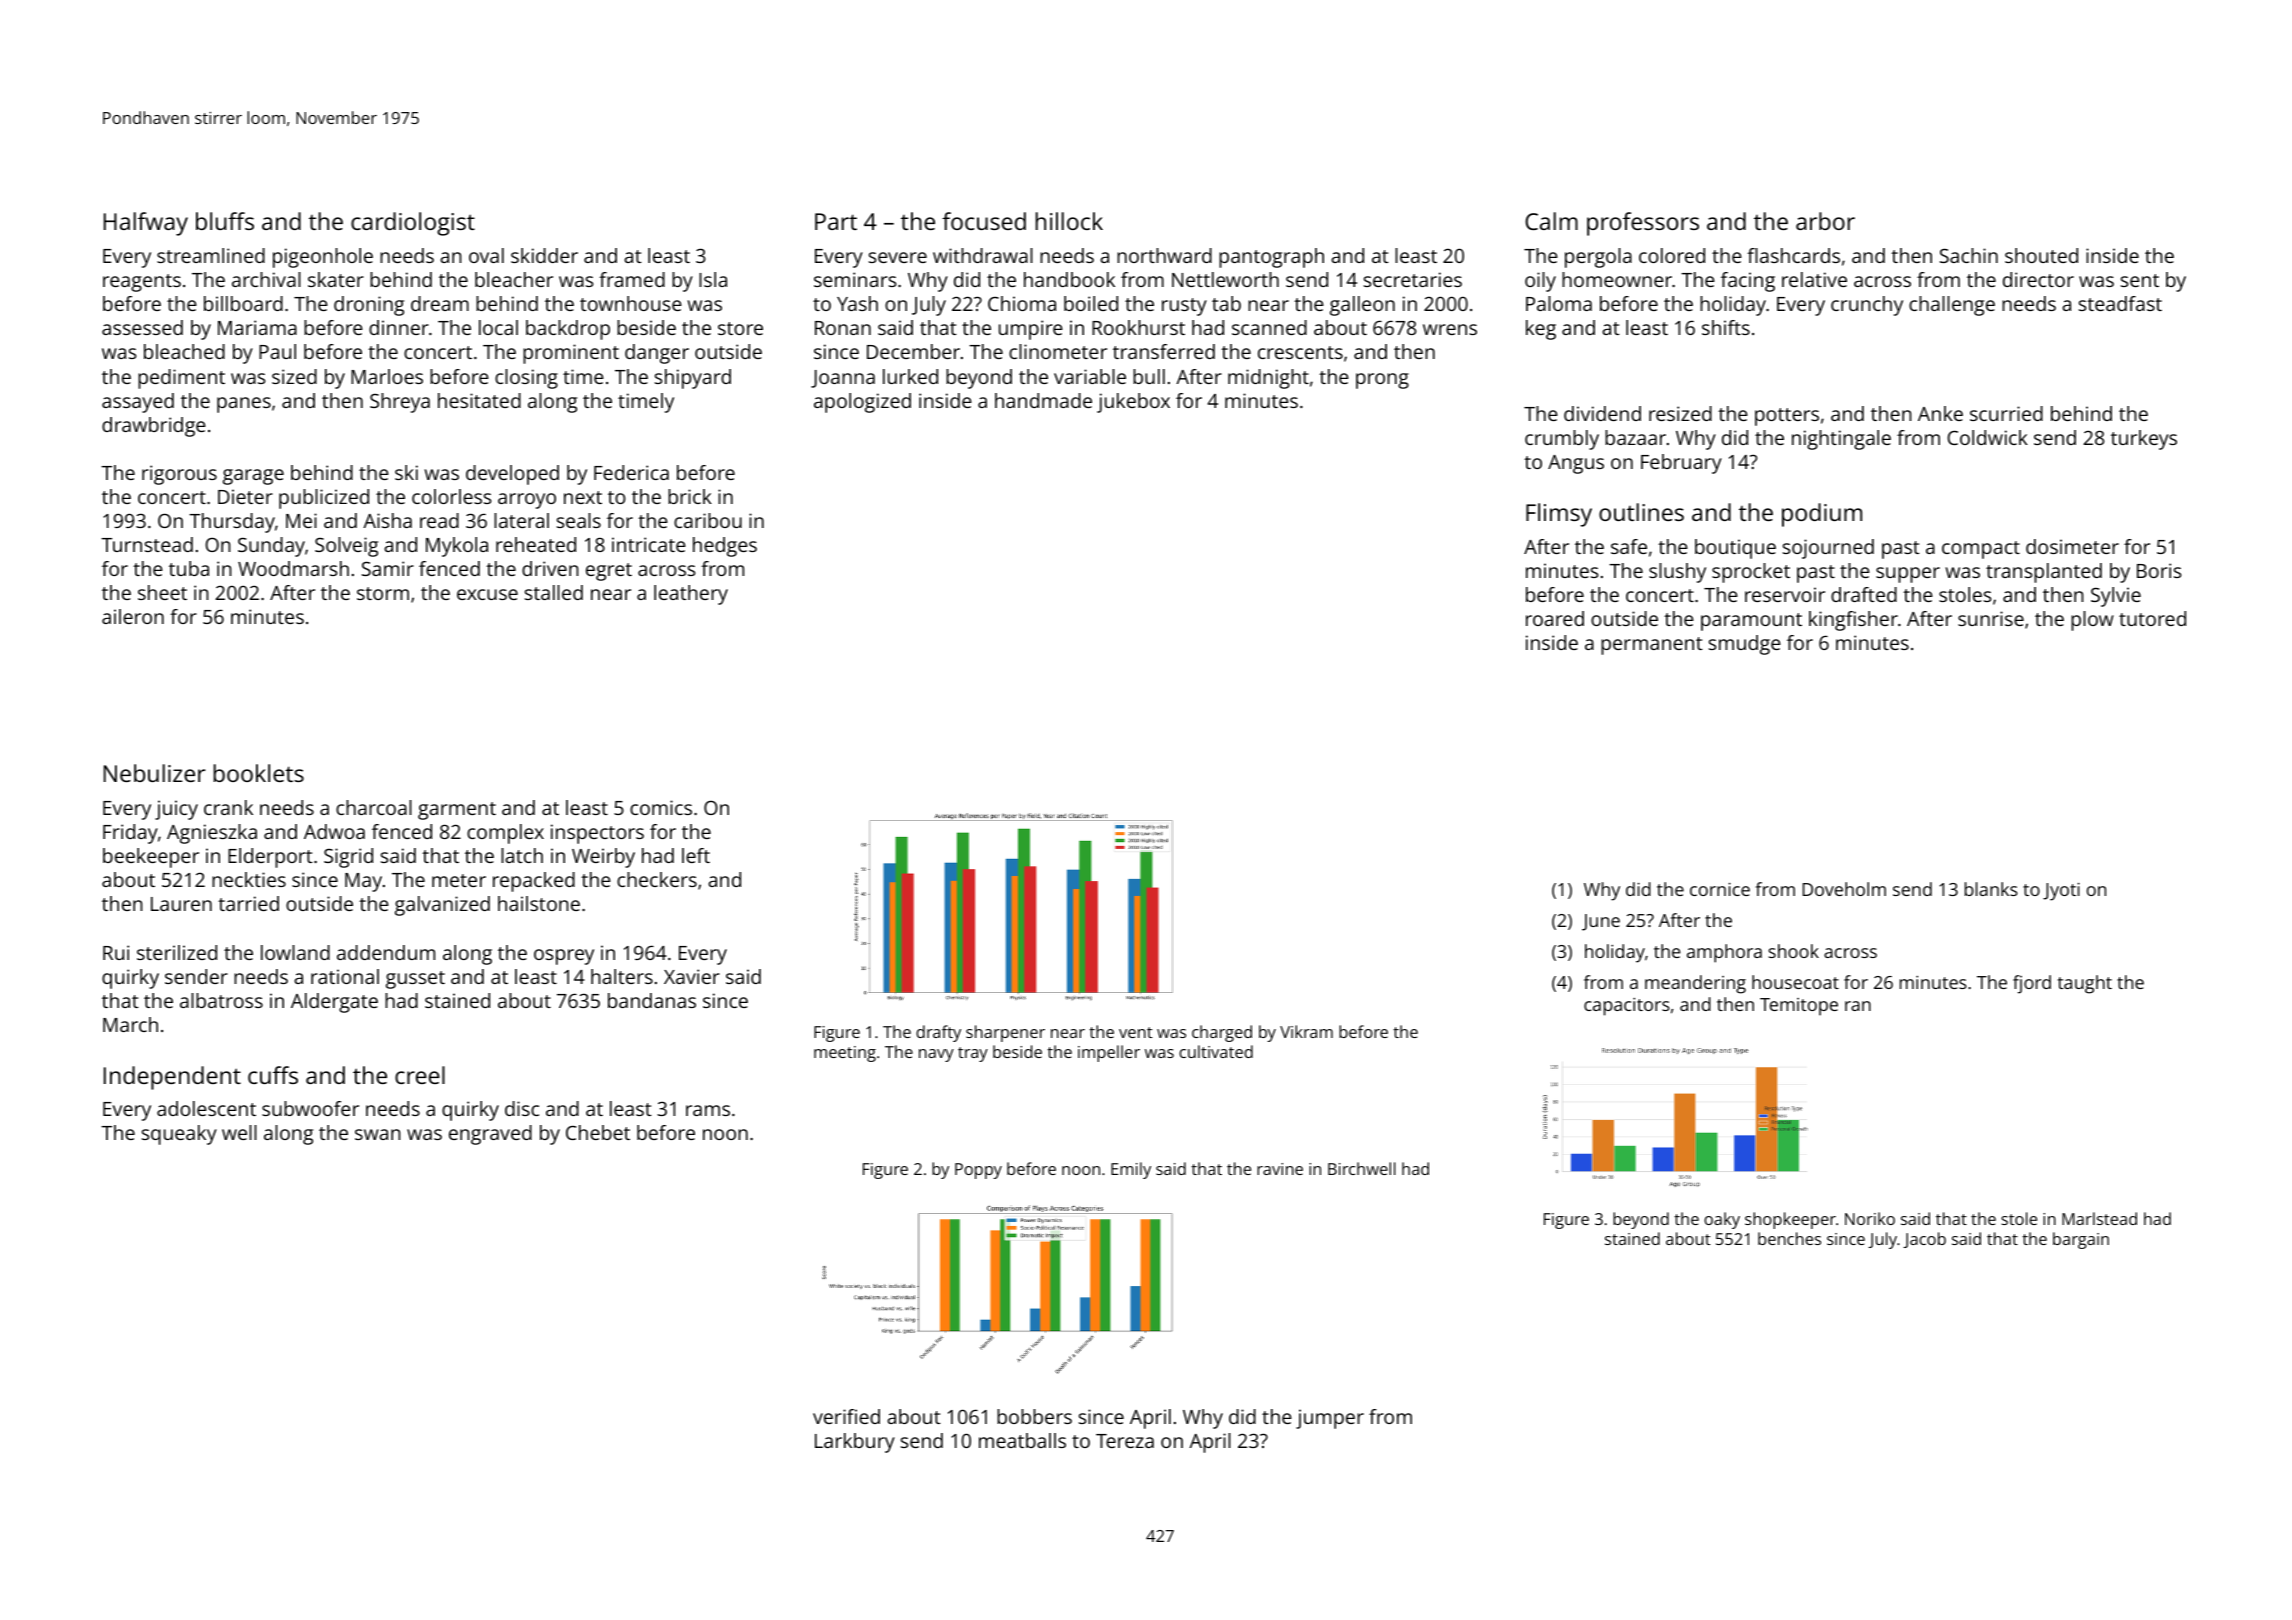 The width and height of the screenshot is (2292, 1620). Describe the element at coordinates (1825, 221) in the screenshot. I see `arbor` at that location.
